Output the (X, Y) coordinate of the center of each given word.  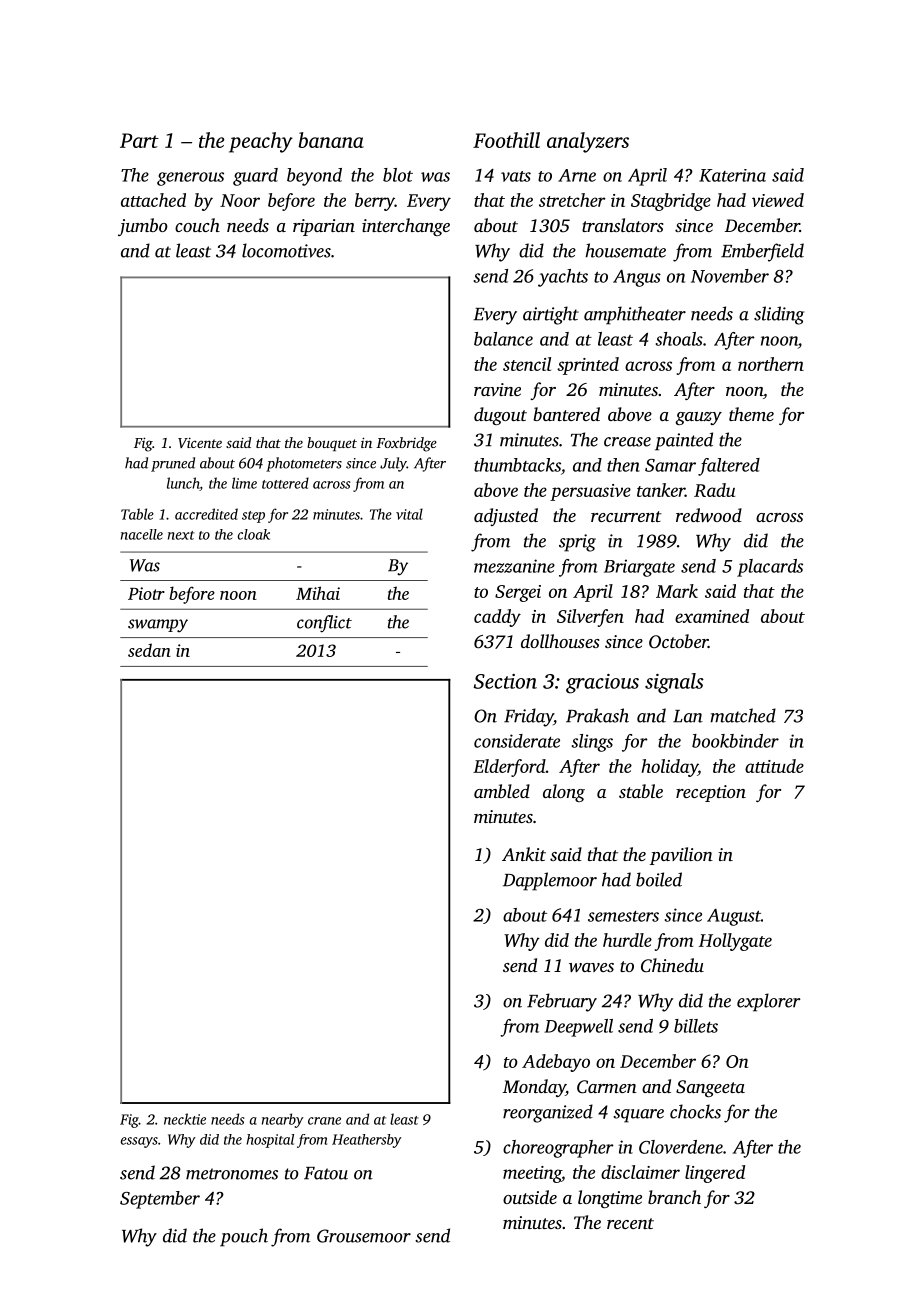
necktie (185, 1119)
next (181, 535)
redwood (709, 515)
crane (324, 1121)
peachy (261, 142)
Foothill (506, 140)
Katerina (732, 175)
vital (409, 514)
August (734, 917)
